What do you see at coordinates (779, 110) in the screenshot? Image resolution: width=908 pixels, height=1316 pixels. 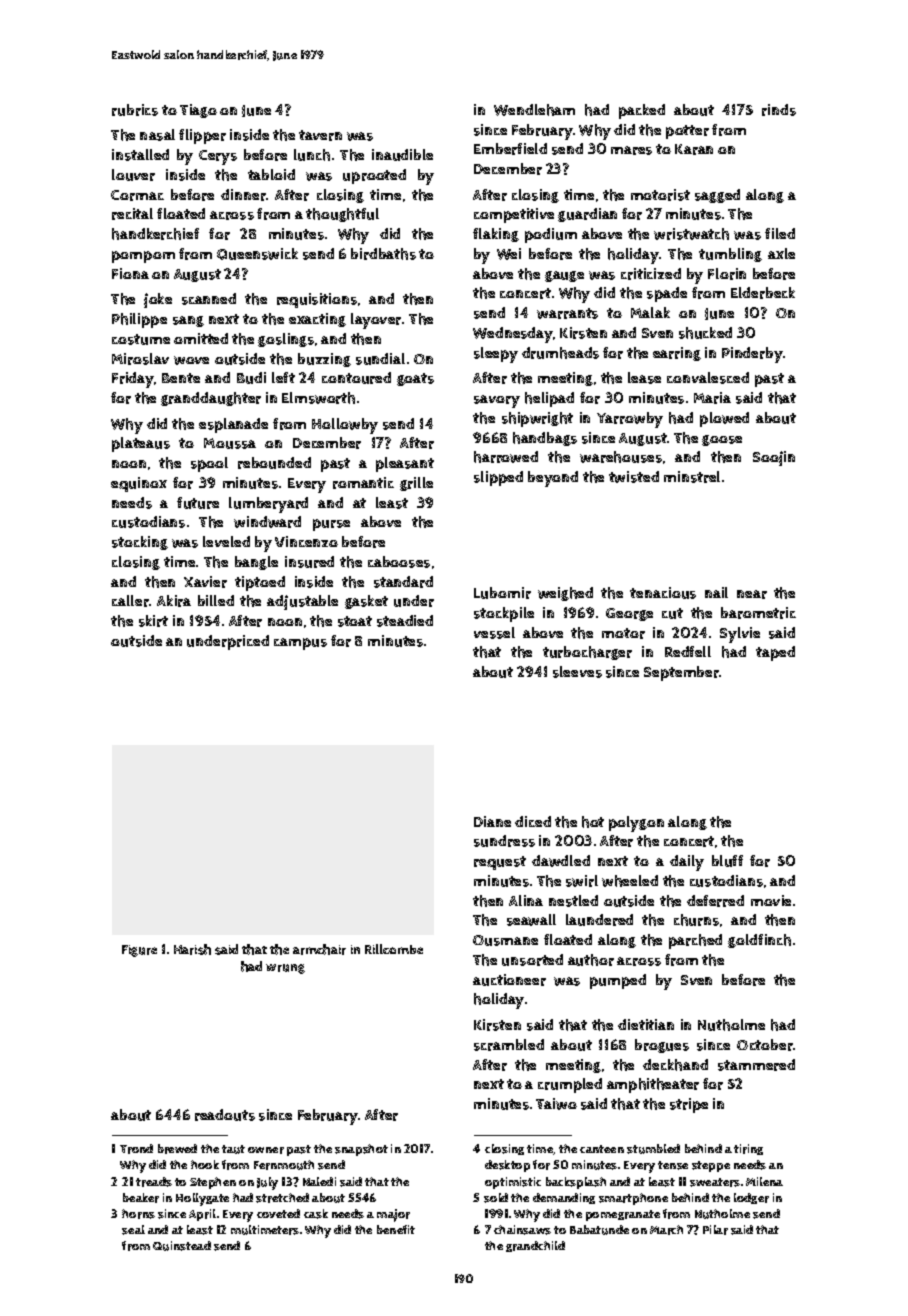 I see `rinds` at bounding box center [779, 110].
